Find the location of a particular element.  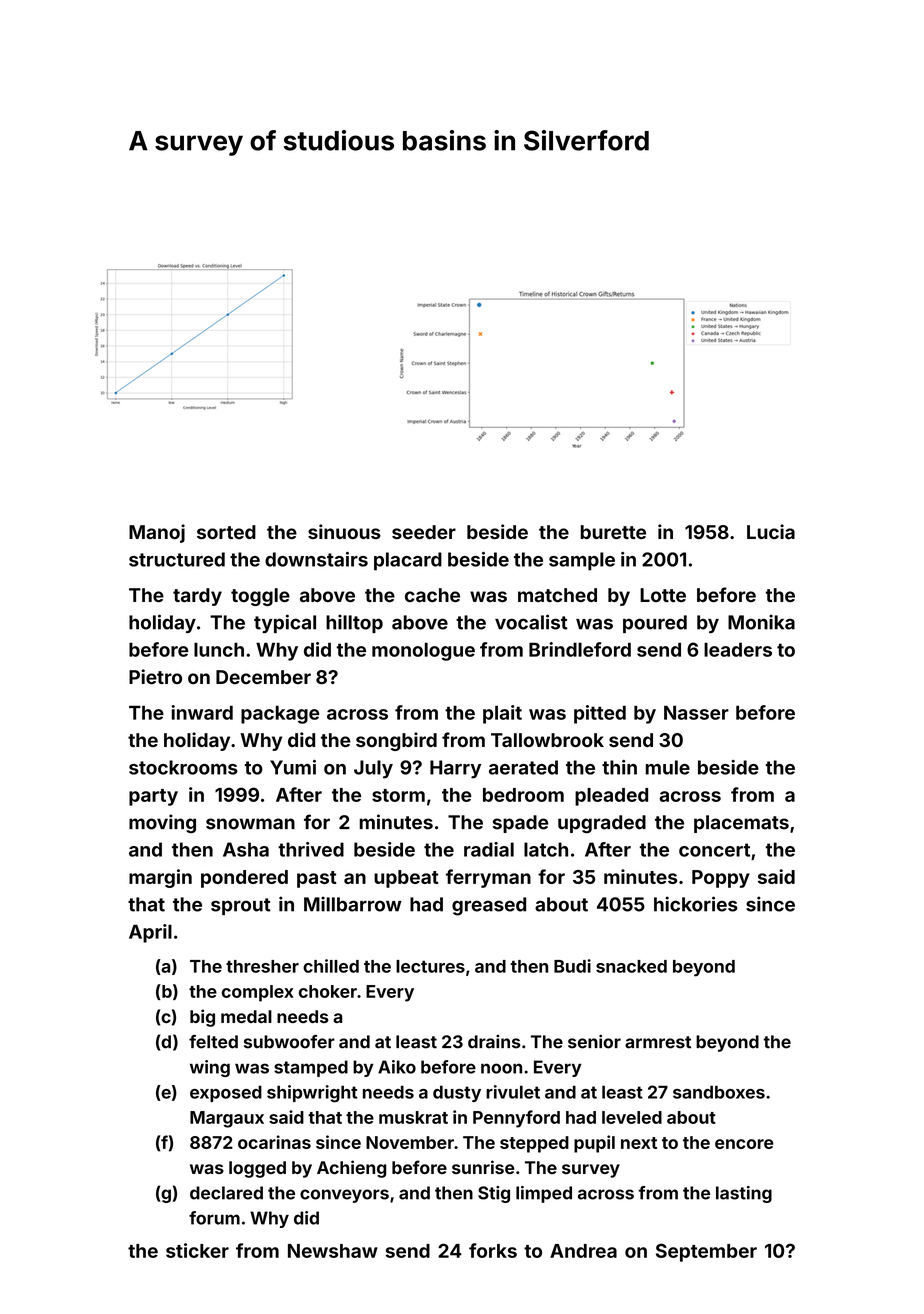

ocarinas is located at coordinates (274, 1142).
